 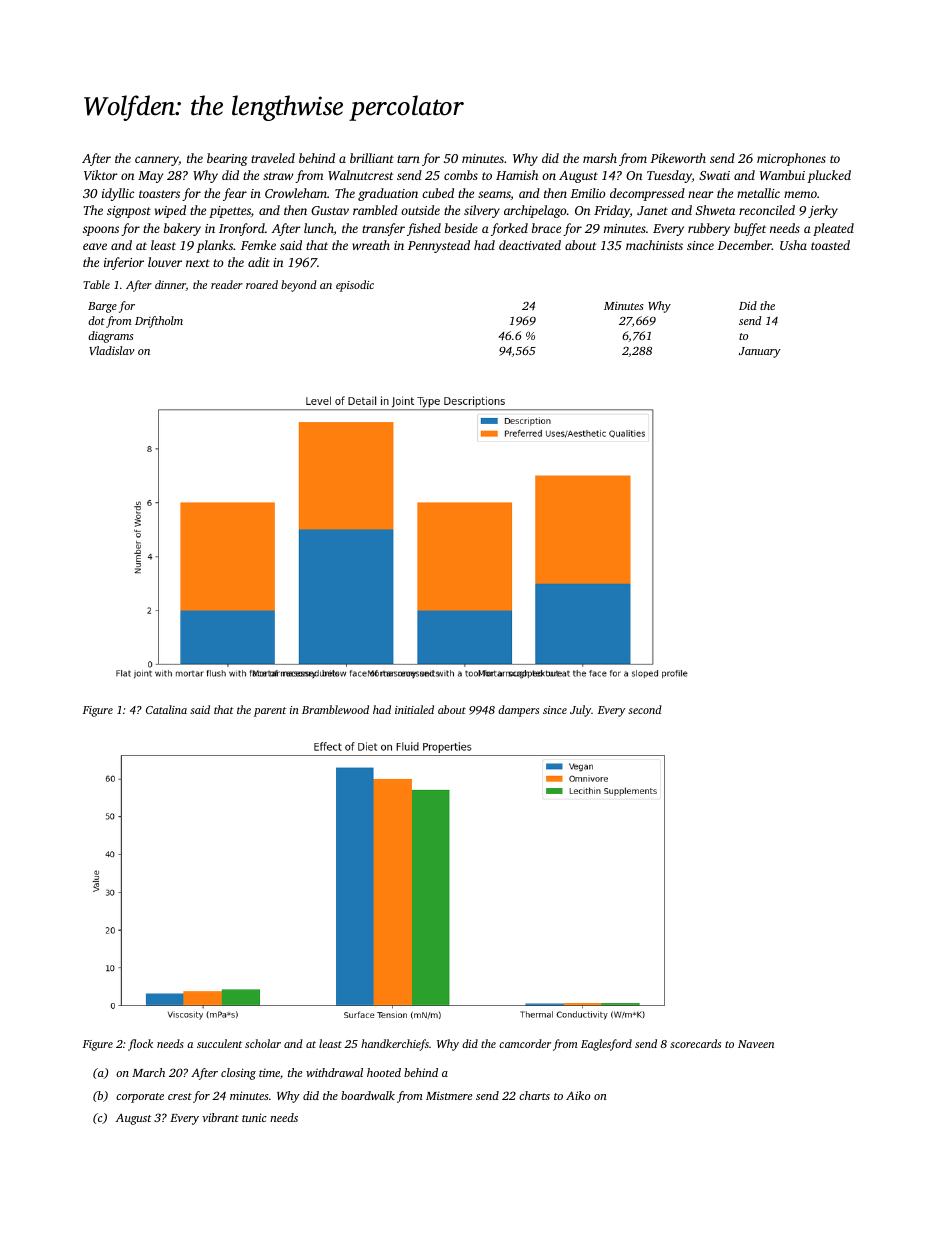 What do you see at coordinates (414, 709) in the screenshot?
I see `initialed` at bounding box center [414, 709].
